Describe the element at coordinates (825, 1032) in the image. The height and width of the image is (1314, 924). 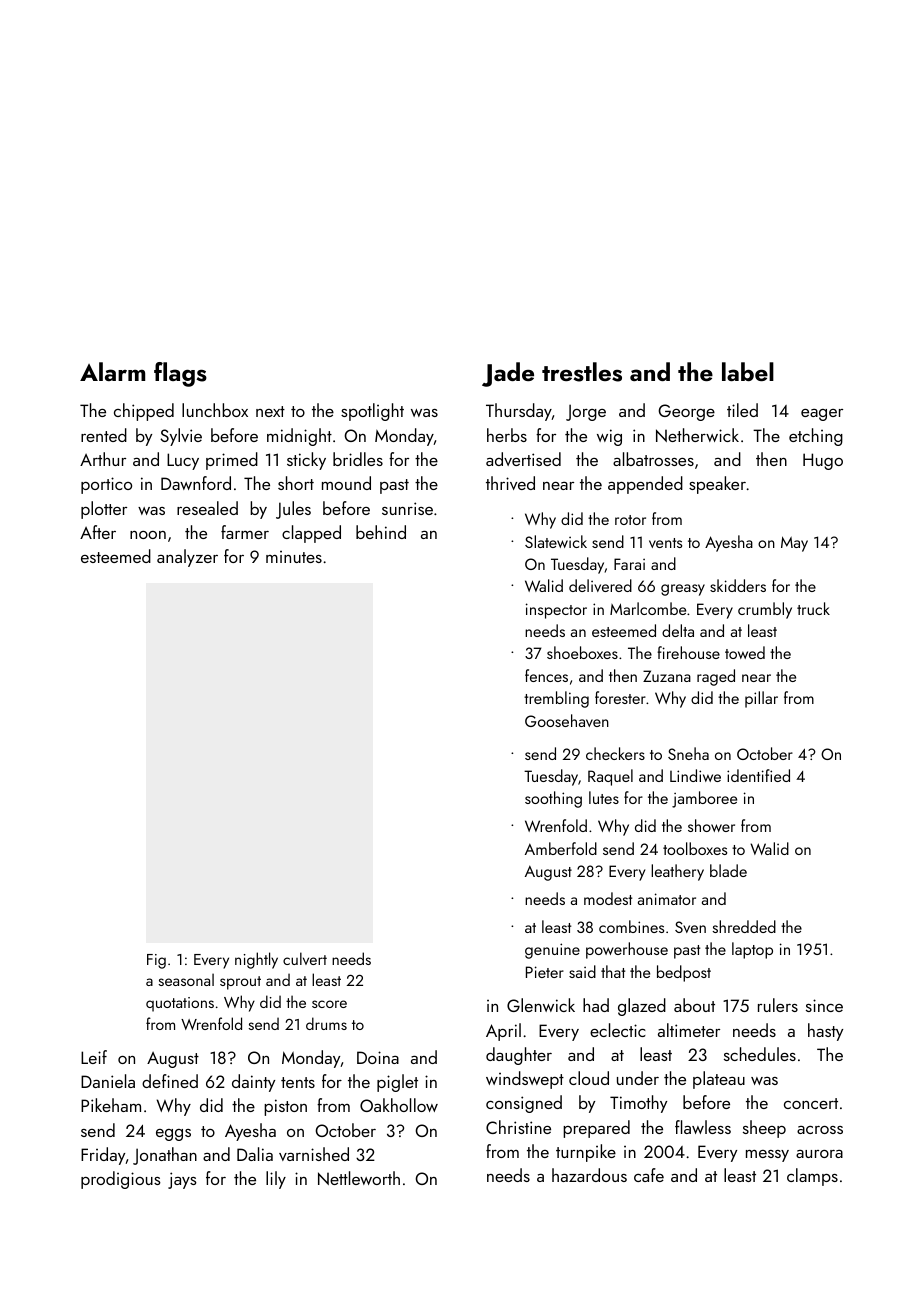
I see `hasty` at that location.
